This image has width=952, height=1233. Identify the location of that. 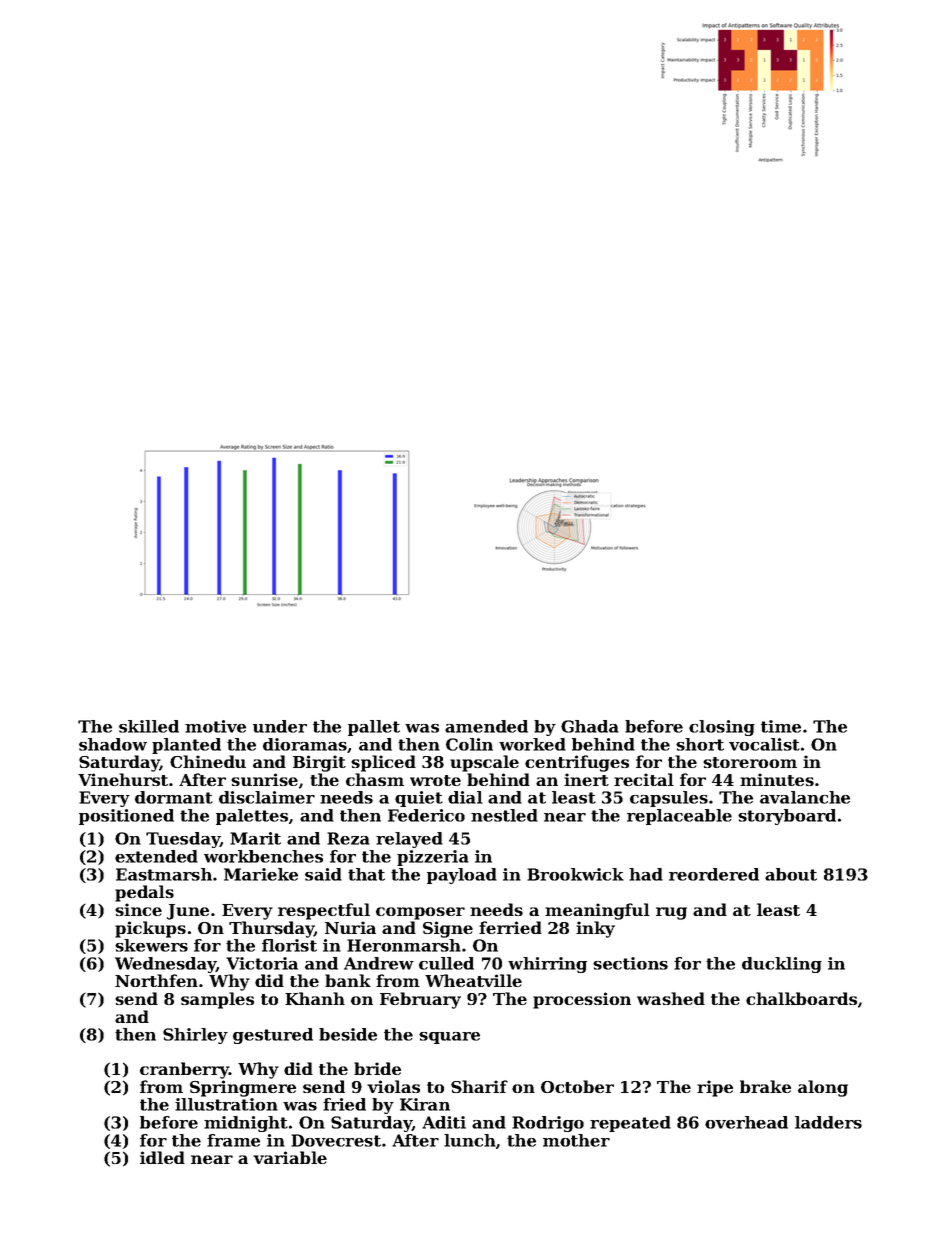
(366, 874).
